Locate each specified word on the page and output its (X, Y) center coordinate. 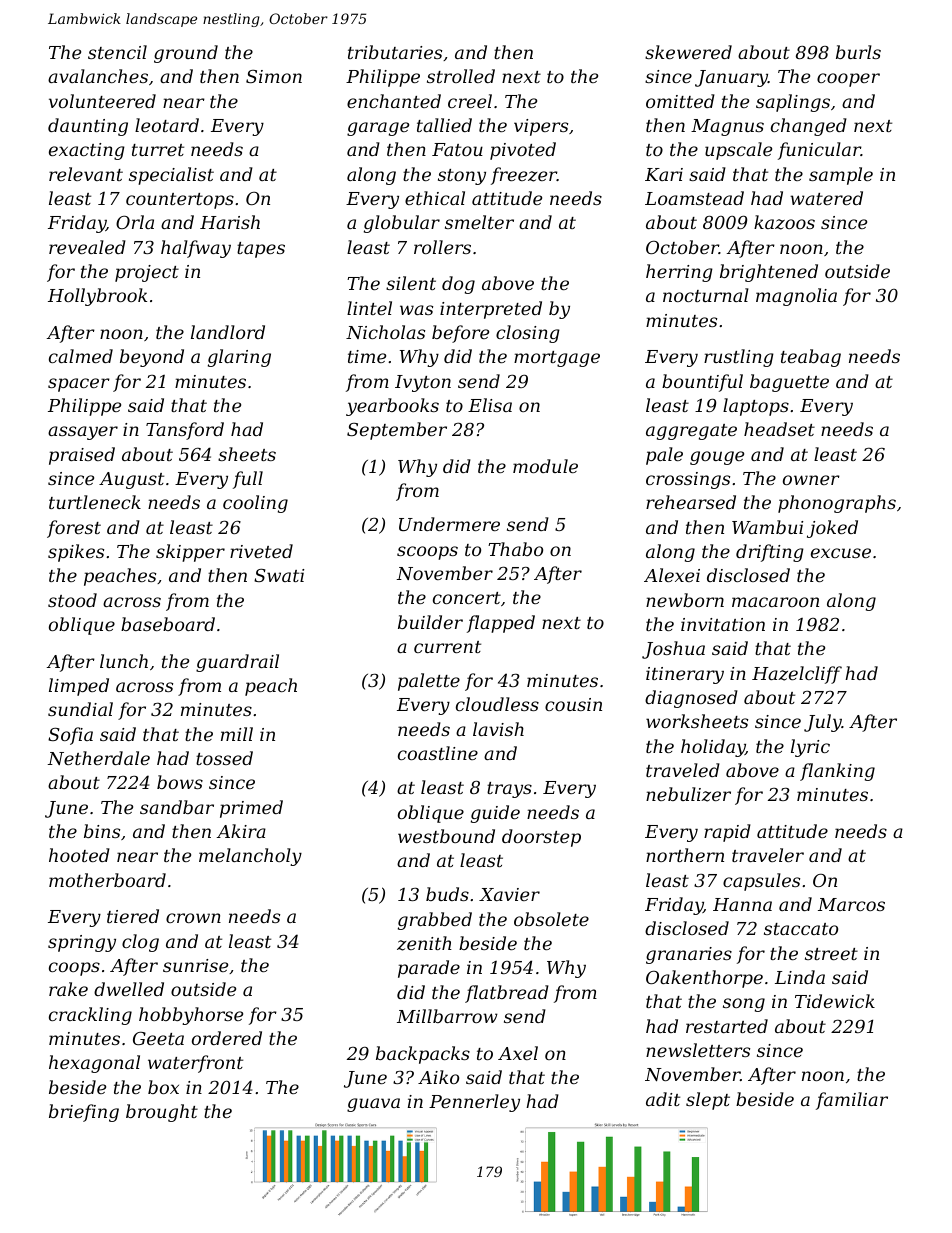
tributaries (395, 52)
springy (82, 943)
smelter (479, 222)
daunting (88, 127)
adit (663, 1099)
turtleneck (95, 502)
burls (858, 52)
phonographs (837, 504)
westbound (446, 836)
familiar (852, 1101)
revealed (87, 247)
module (545, 466)
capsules (761, 882)
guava (373, 1105)
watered (826, 198)
